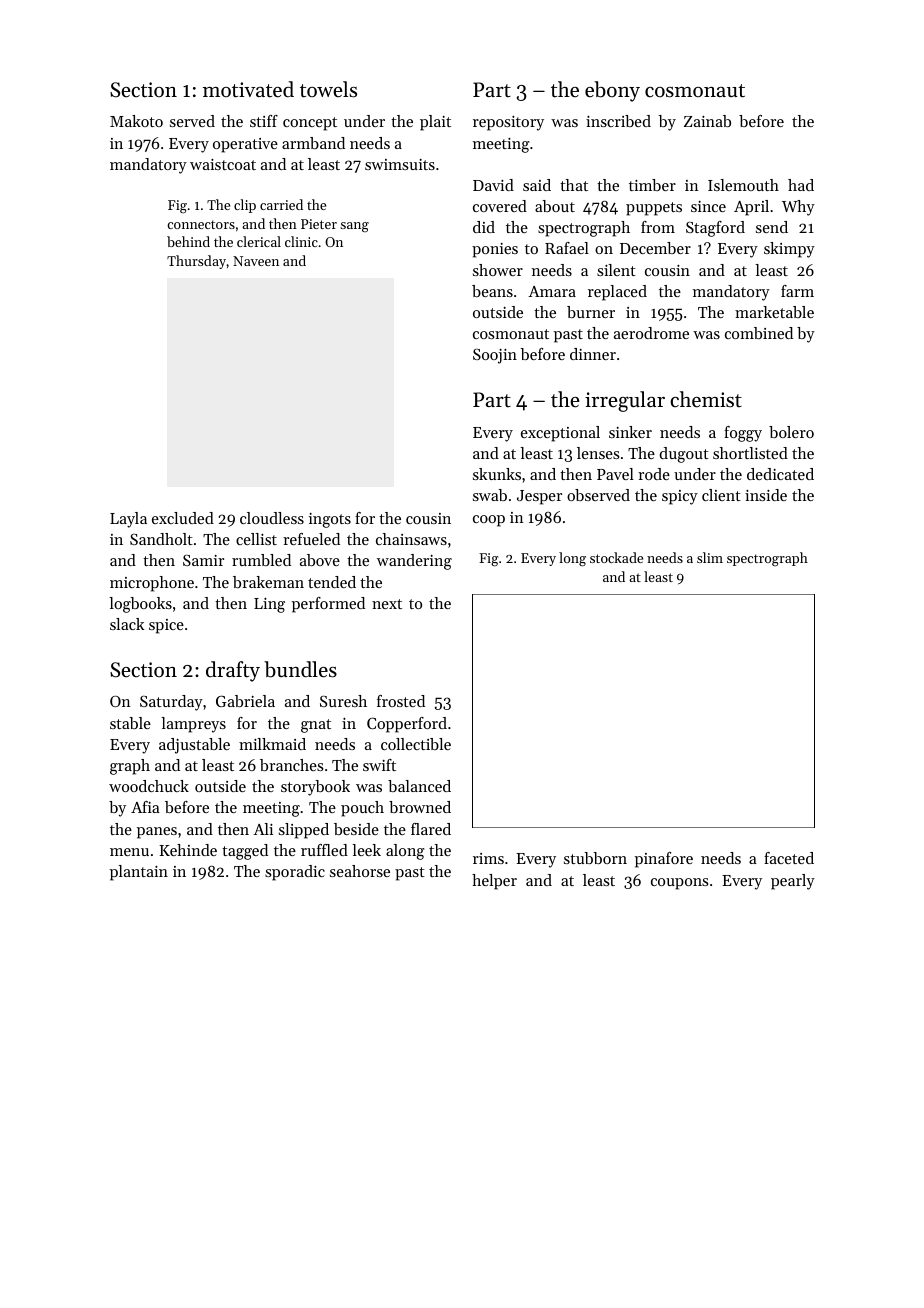 This image has width=924, height=1308. I want to click on Saturday, so click(171, 703).
